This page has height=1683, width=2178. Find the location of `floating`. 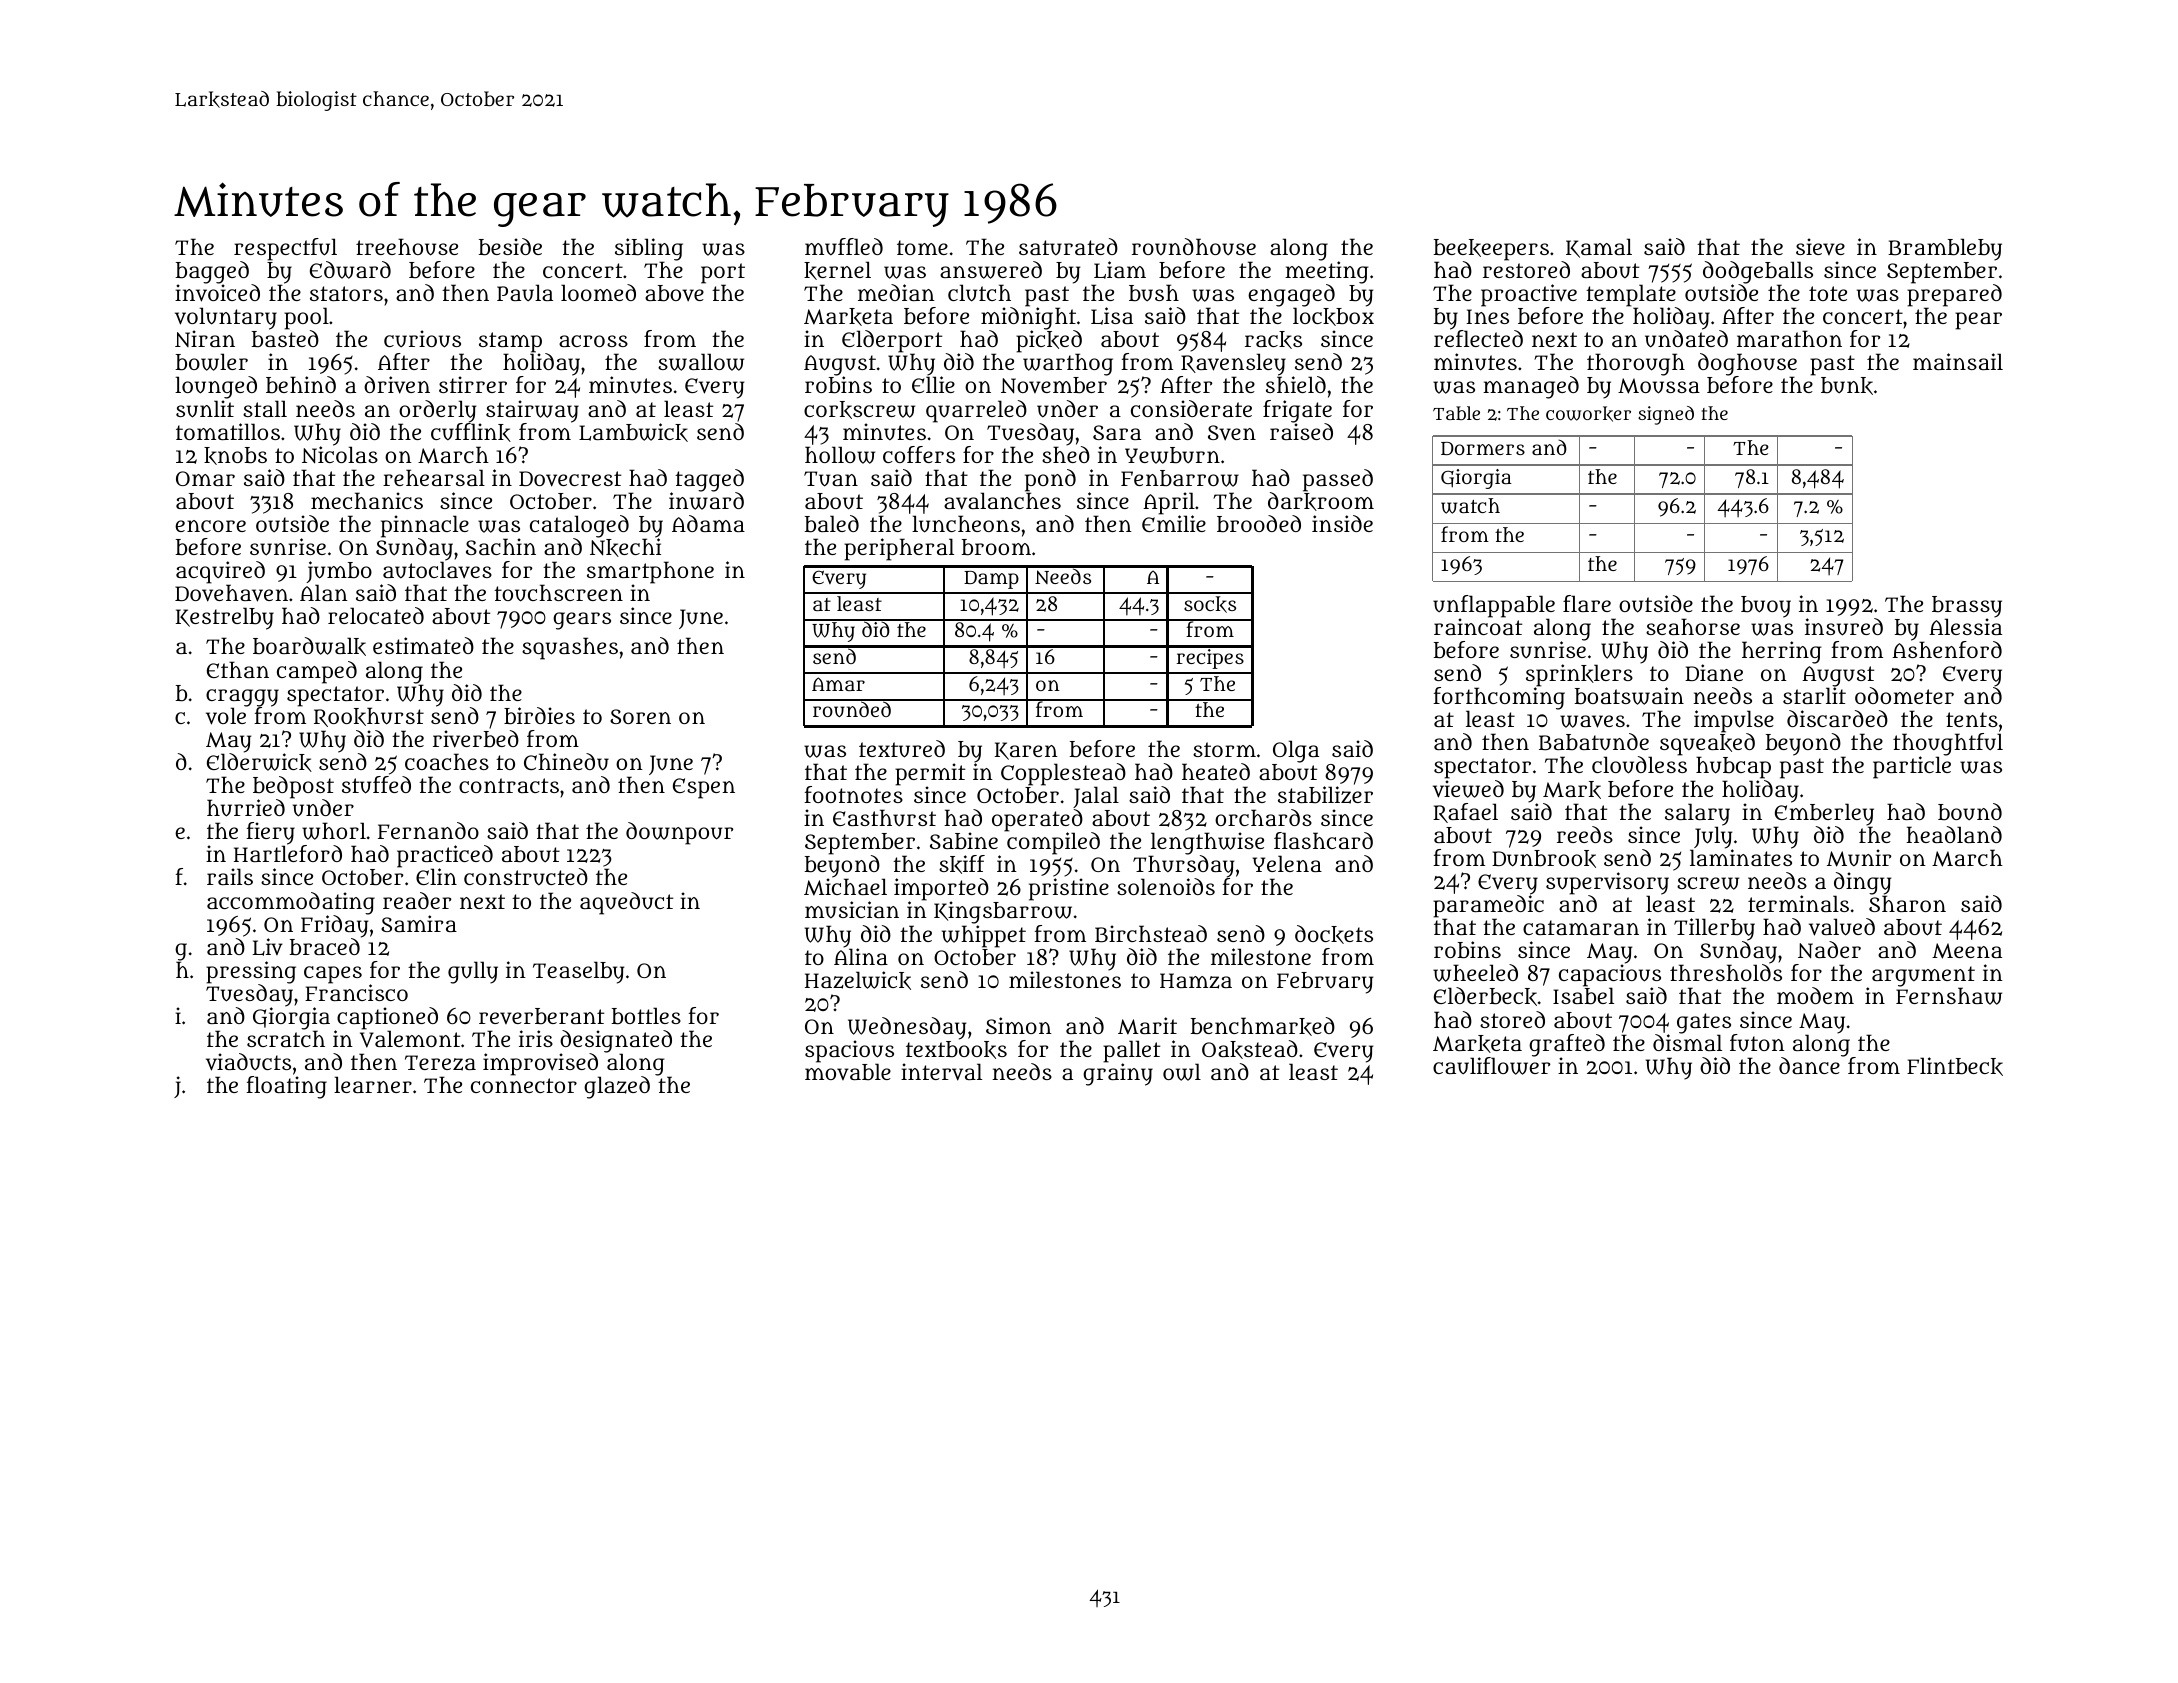

floating is located at coordinates (286, 1087).
